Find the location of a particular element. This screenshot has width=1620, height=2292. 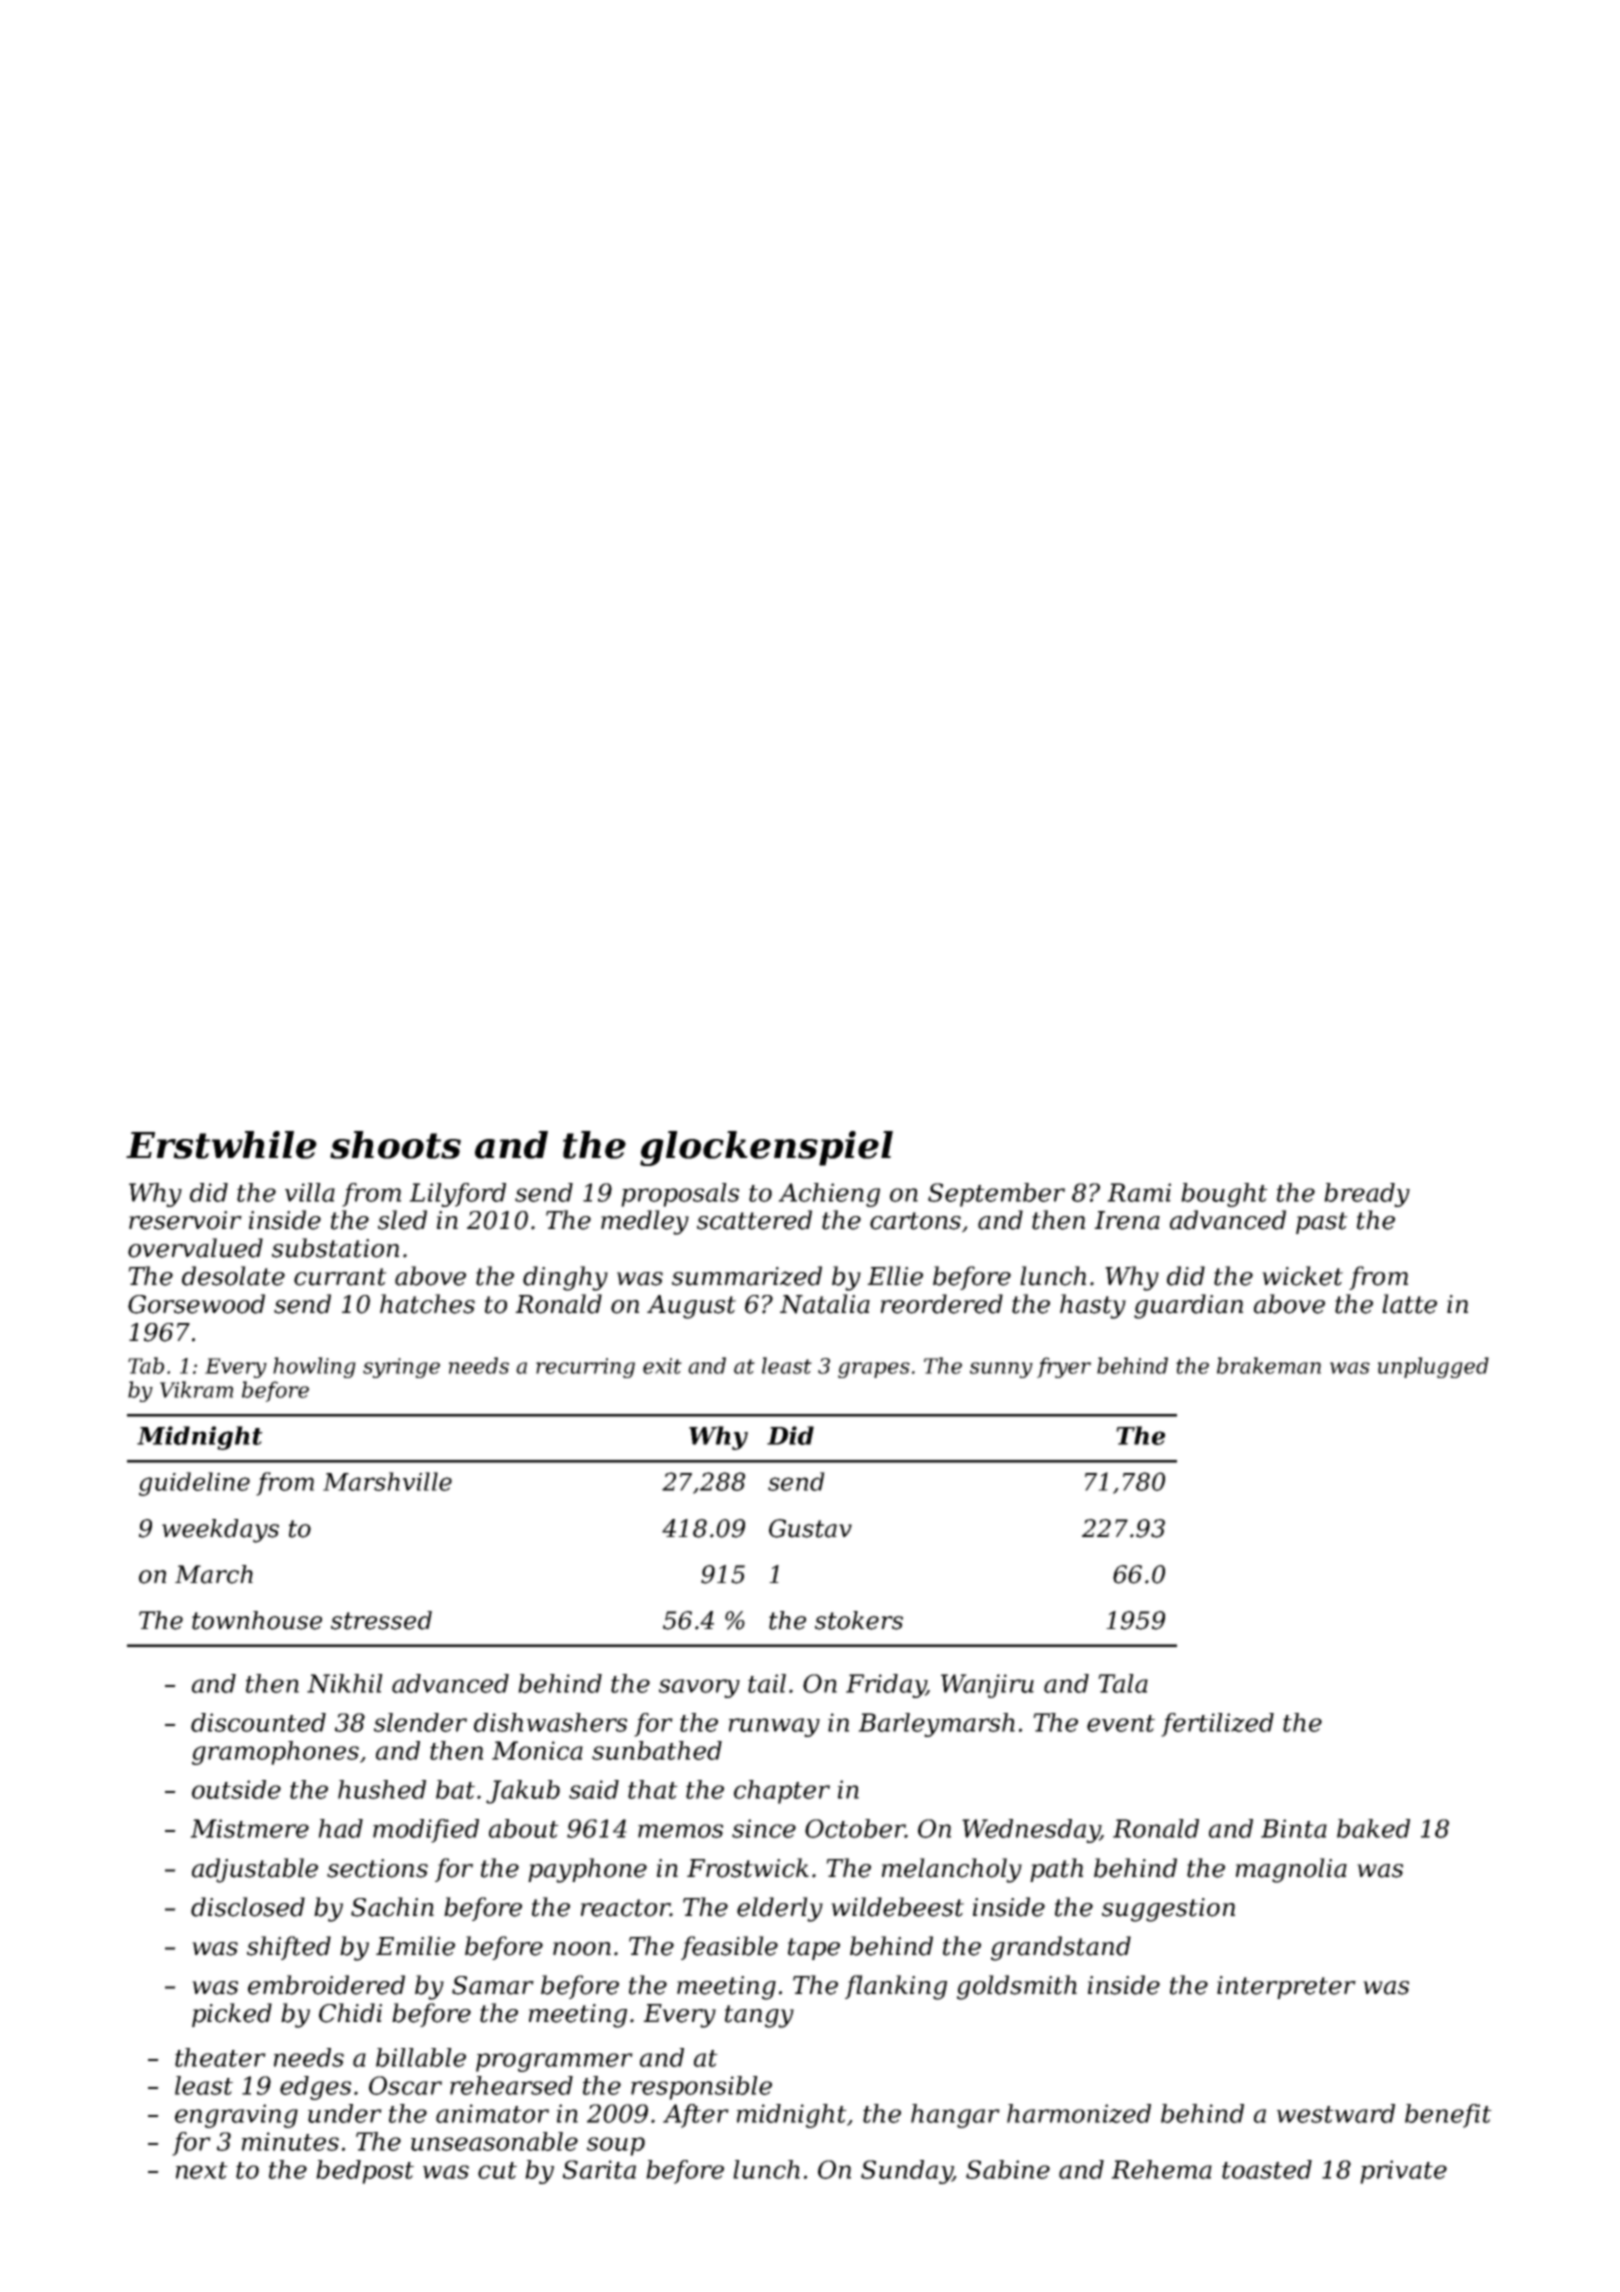

sled is located at coordinates (402, 1220).
